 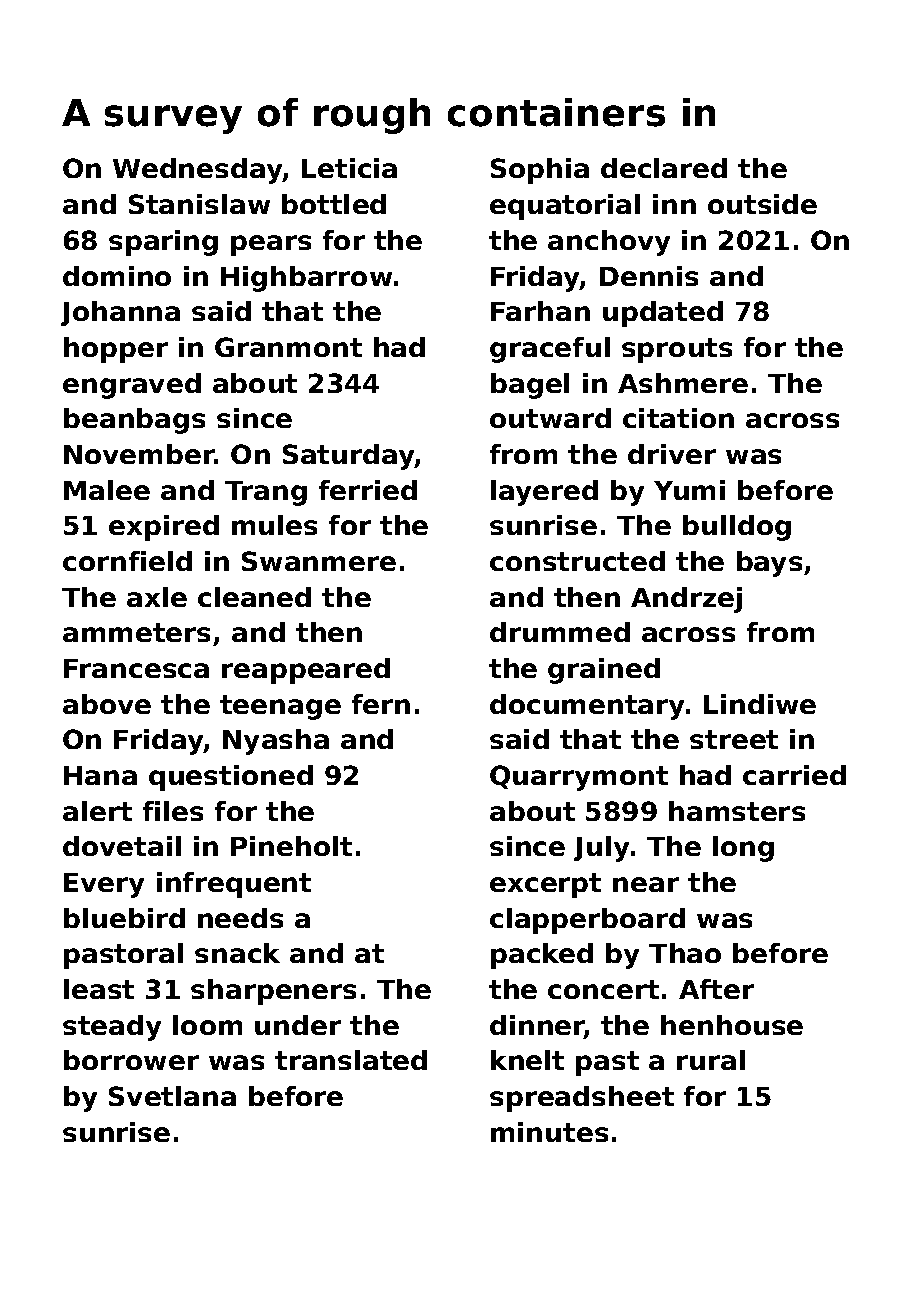 I want to click on bays, so click(x=769, y=564).
